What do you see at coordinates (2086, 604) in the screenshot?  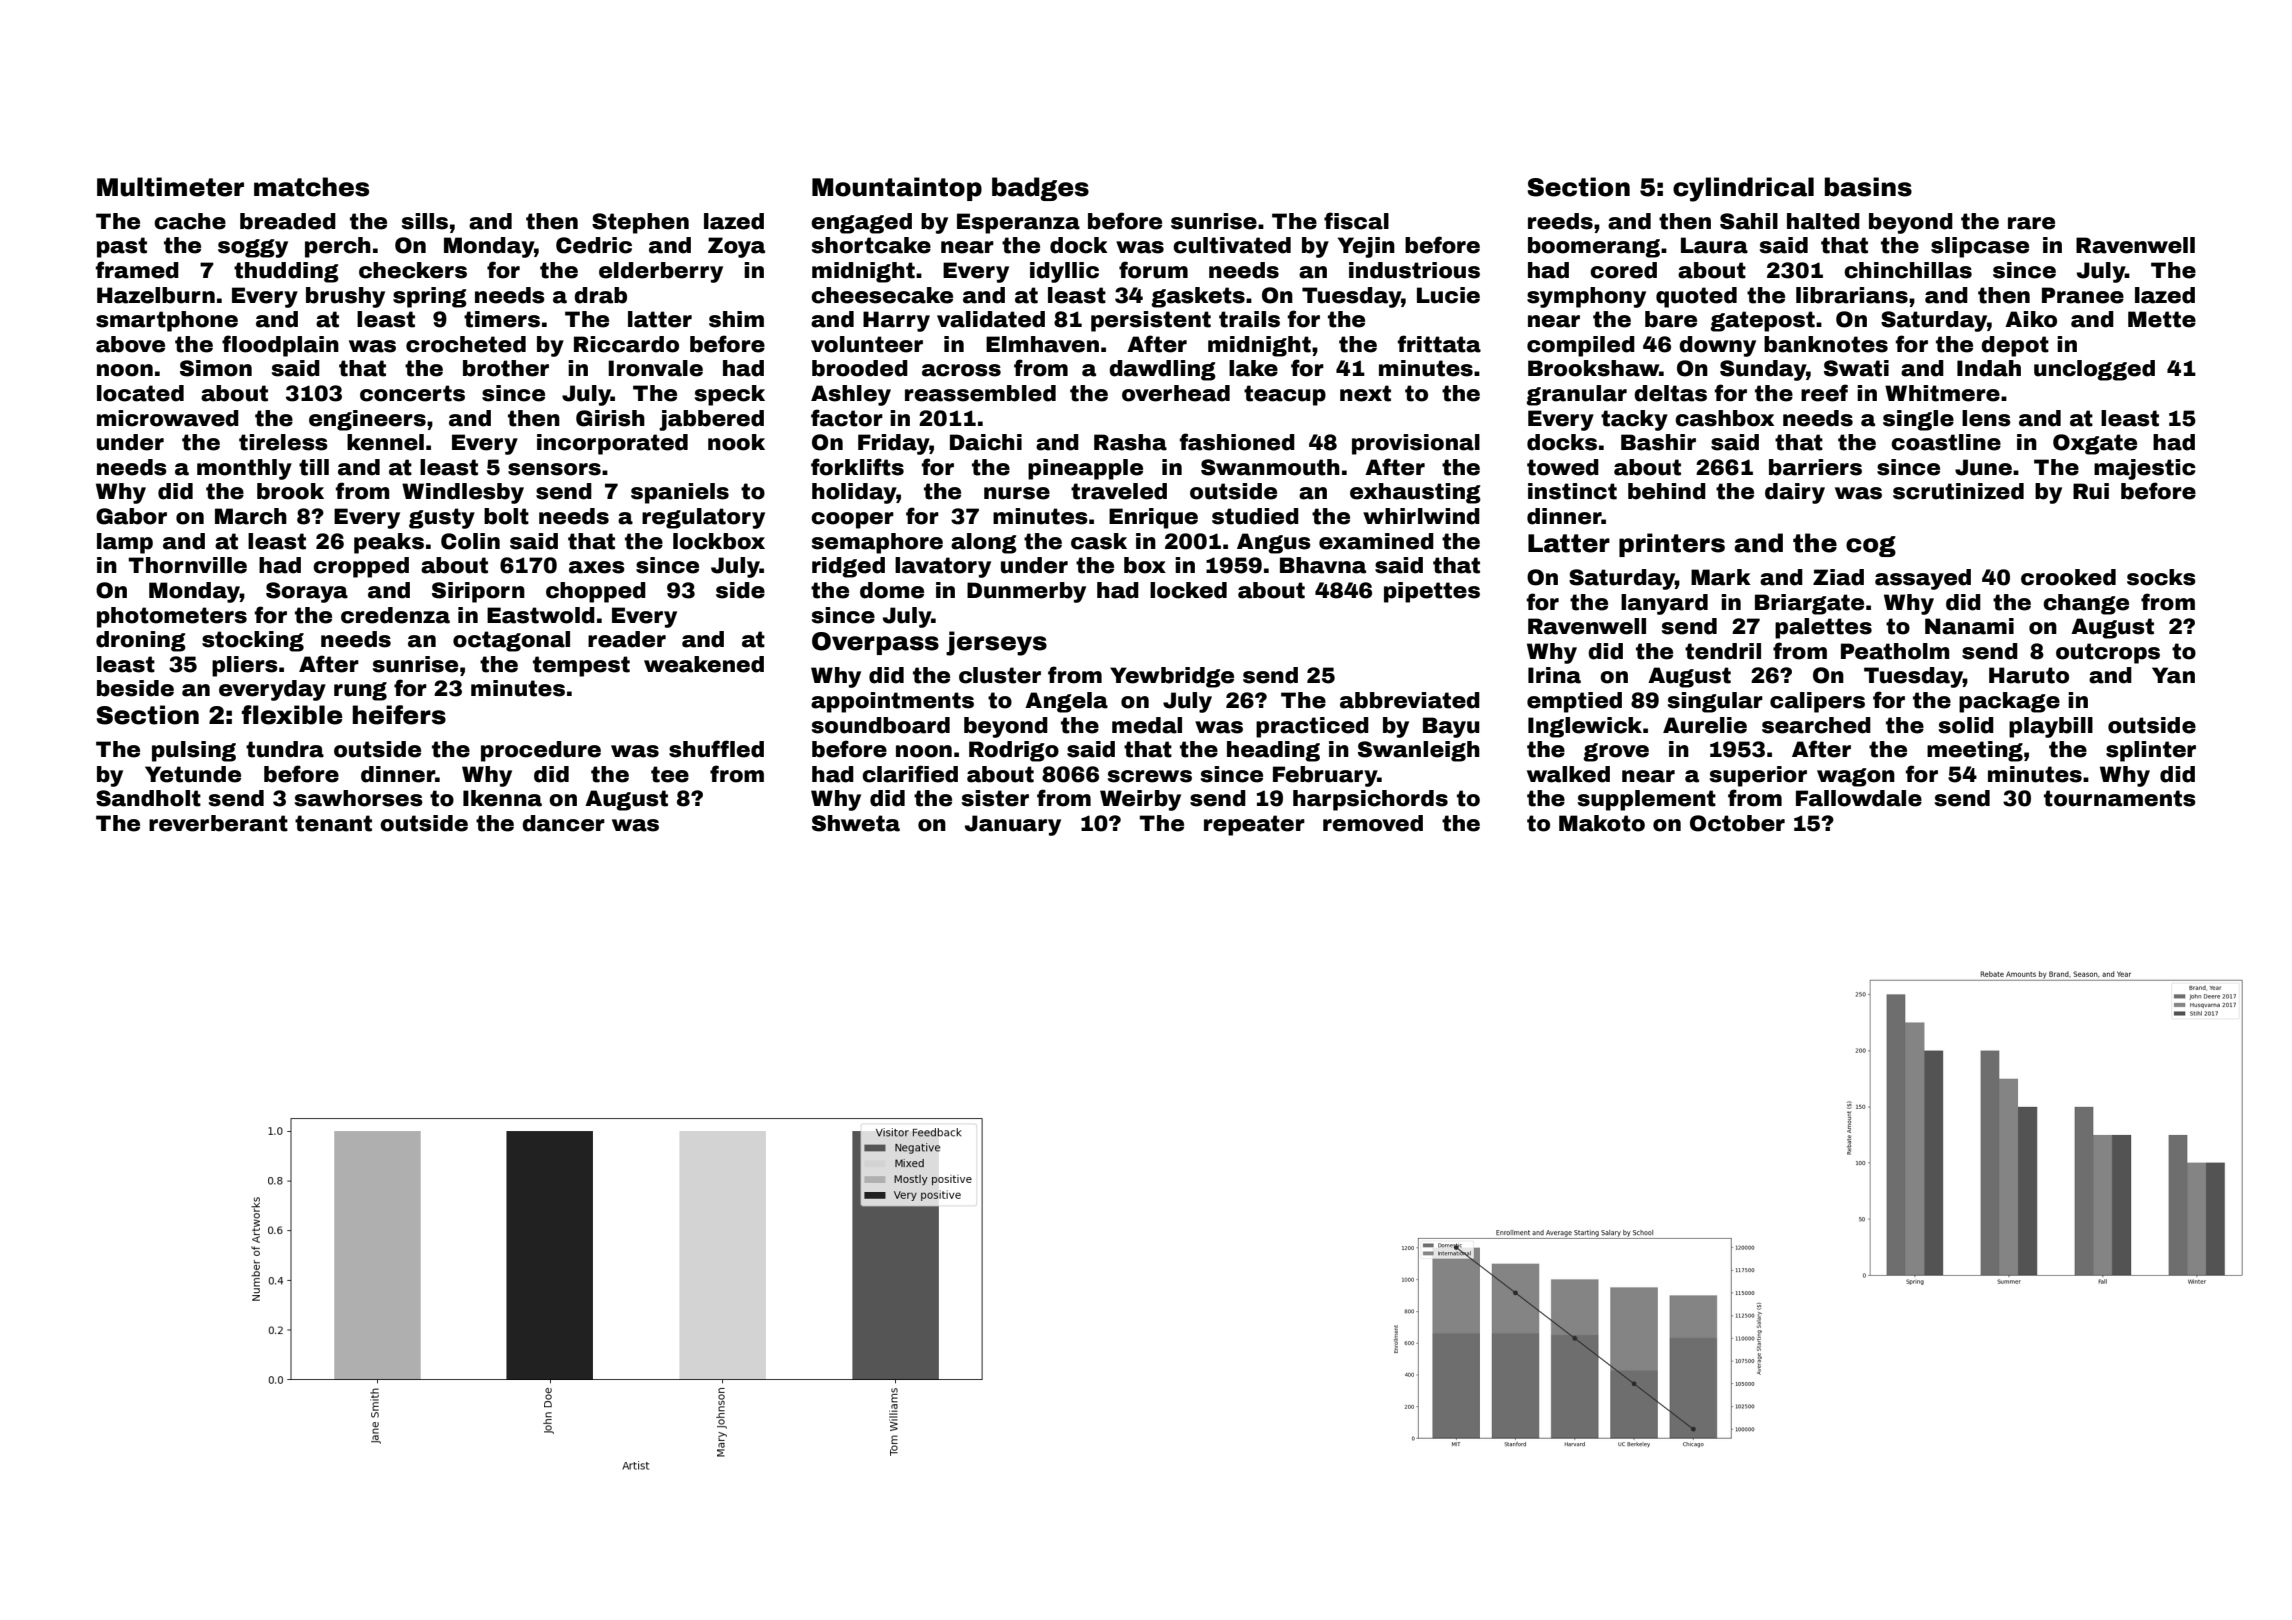 I see `change` at bounding box center [2086, 604].
